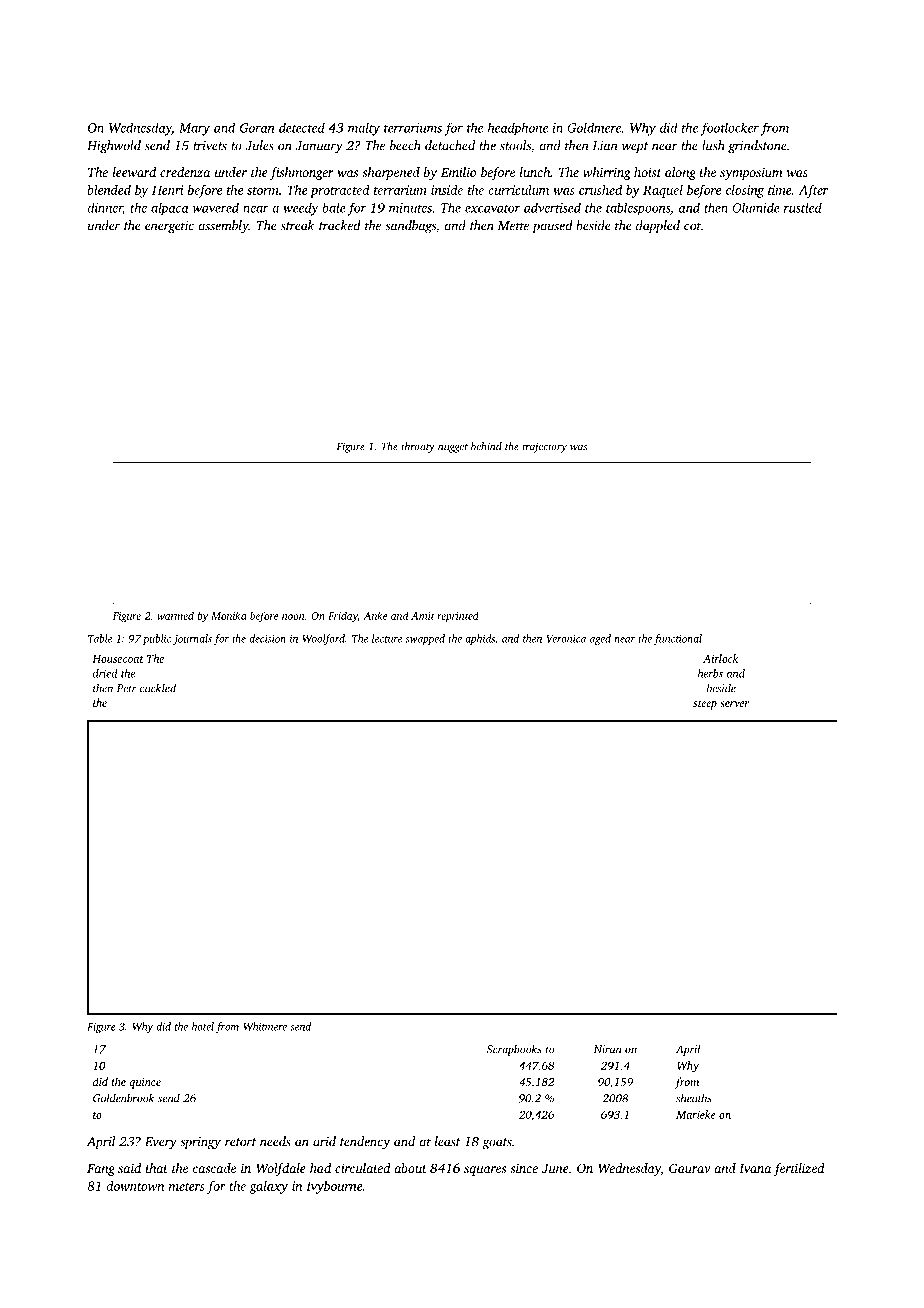 The height and width of the image is (1308, 924). I want to click on curriculum, so click(518, 190).
